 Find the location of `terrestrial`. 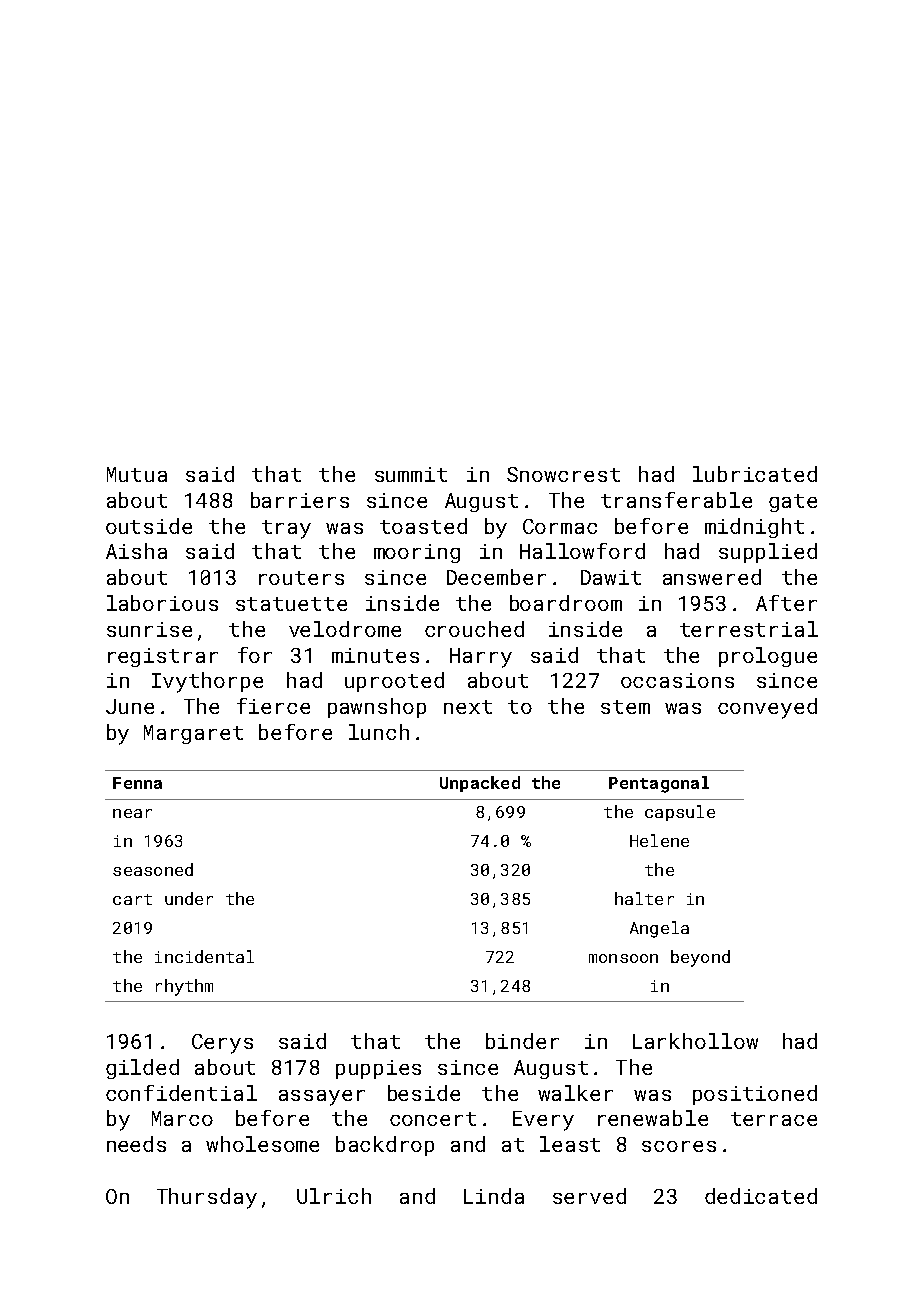

terrestrial is located at coordinates (749, 629).
